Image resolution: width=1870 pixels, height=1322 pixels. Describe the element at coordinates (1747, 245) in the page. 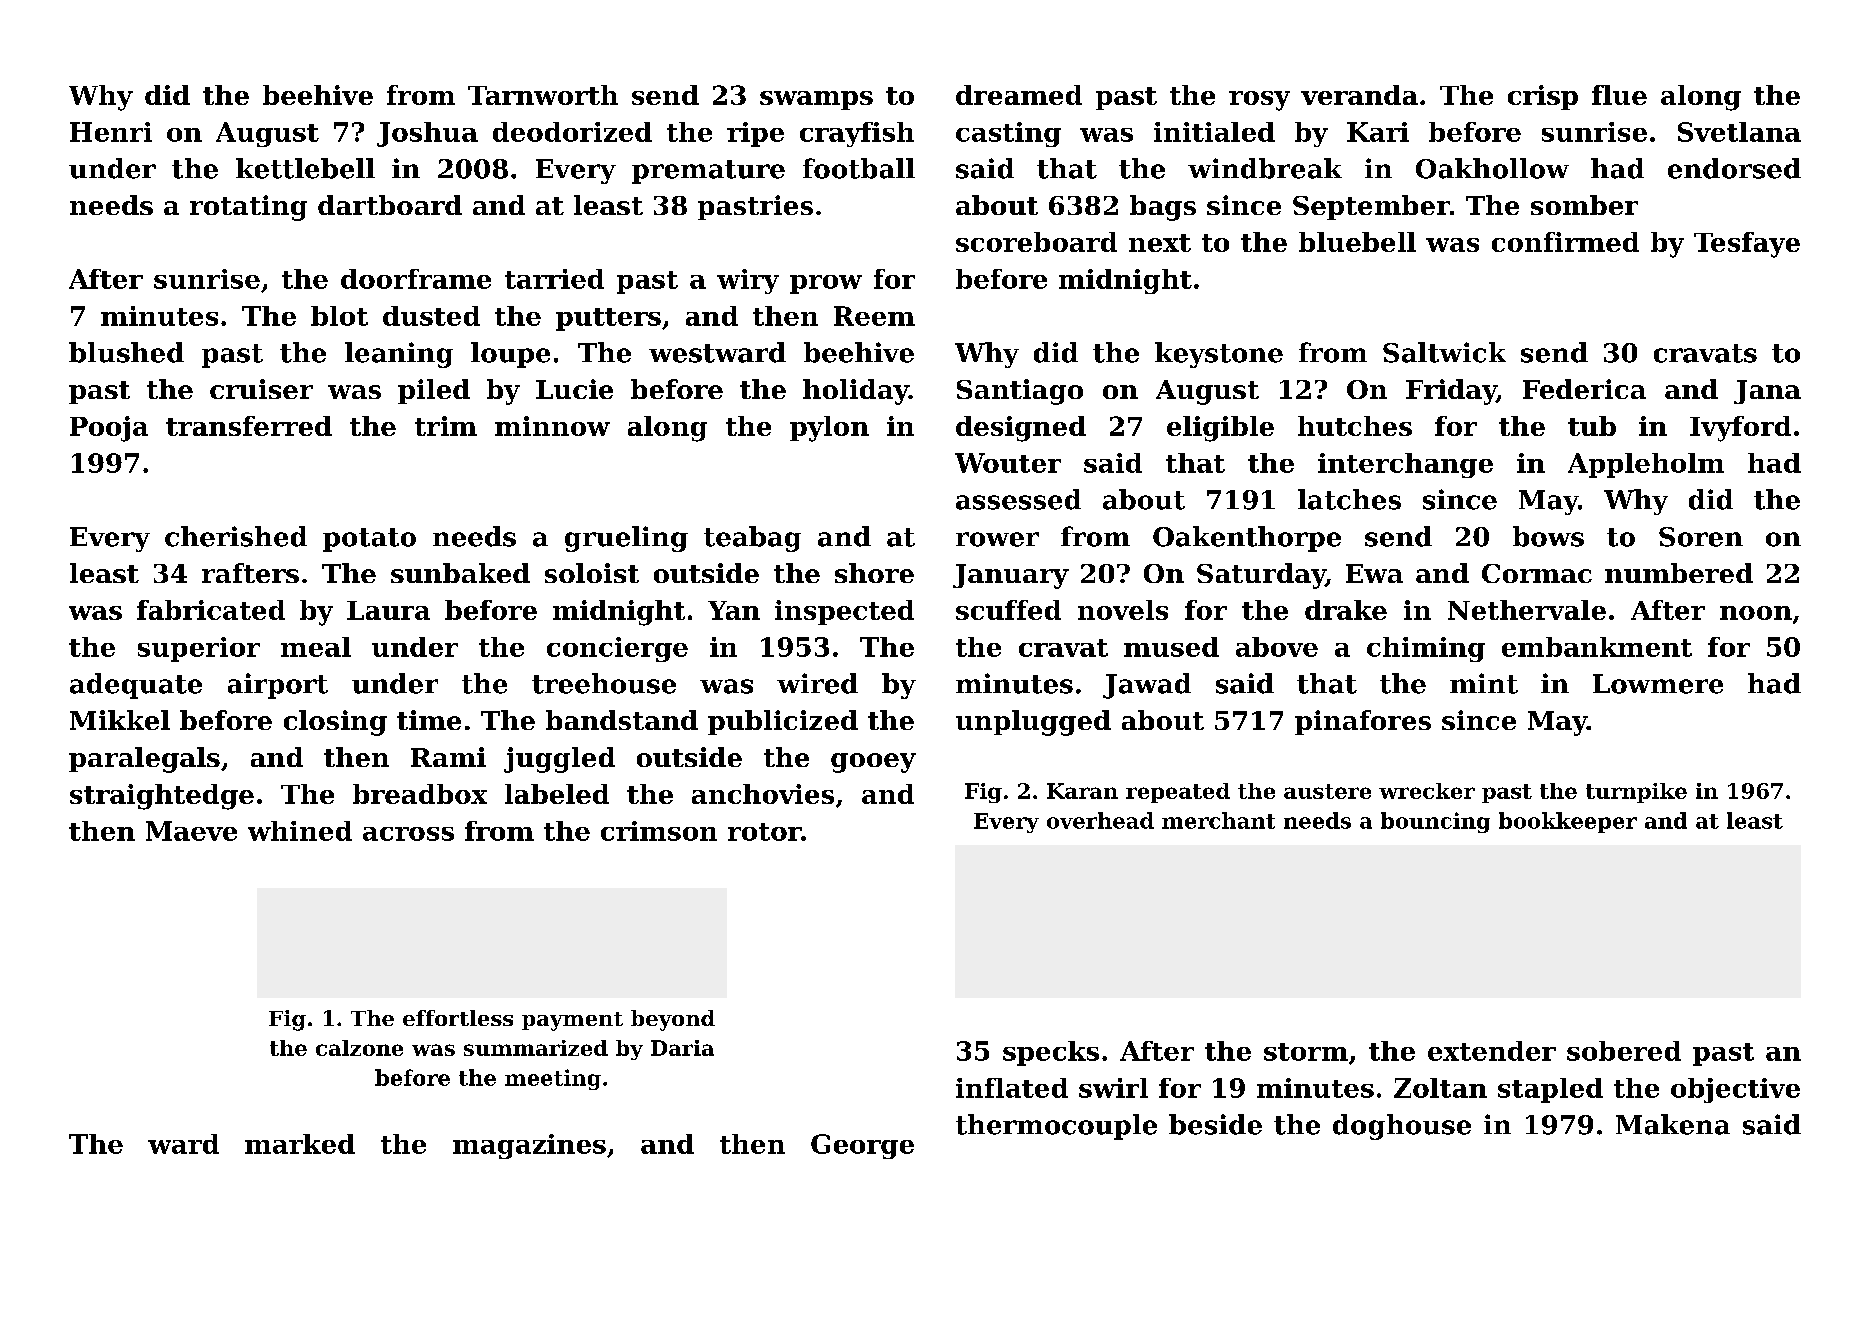

I see `Tesfaye` at that location.
